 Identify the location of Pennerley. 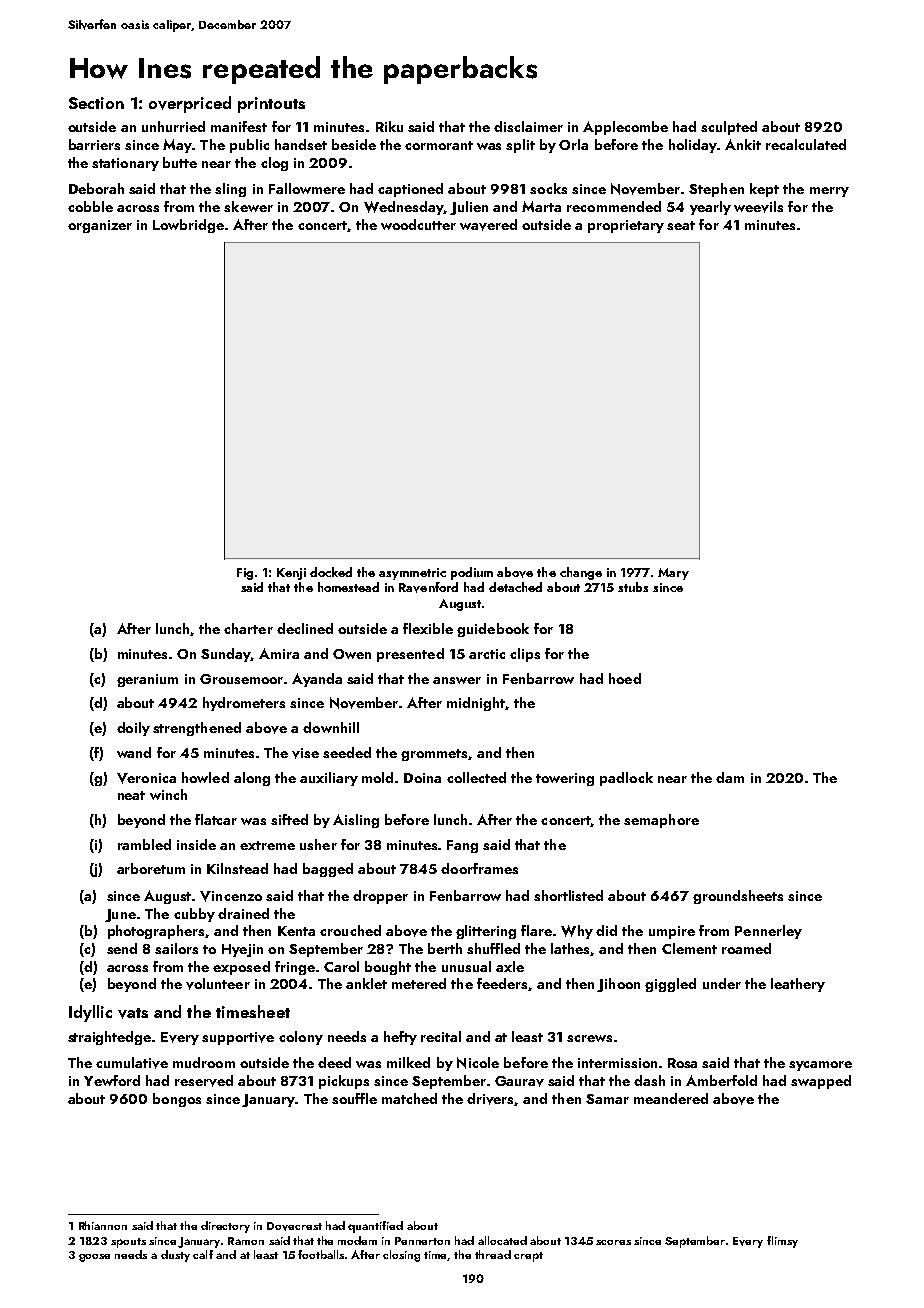
(768, 932).
